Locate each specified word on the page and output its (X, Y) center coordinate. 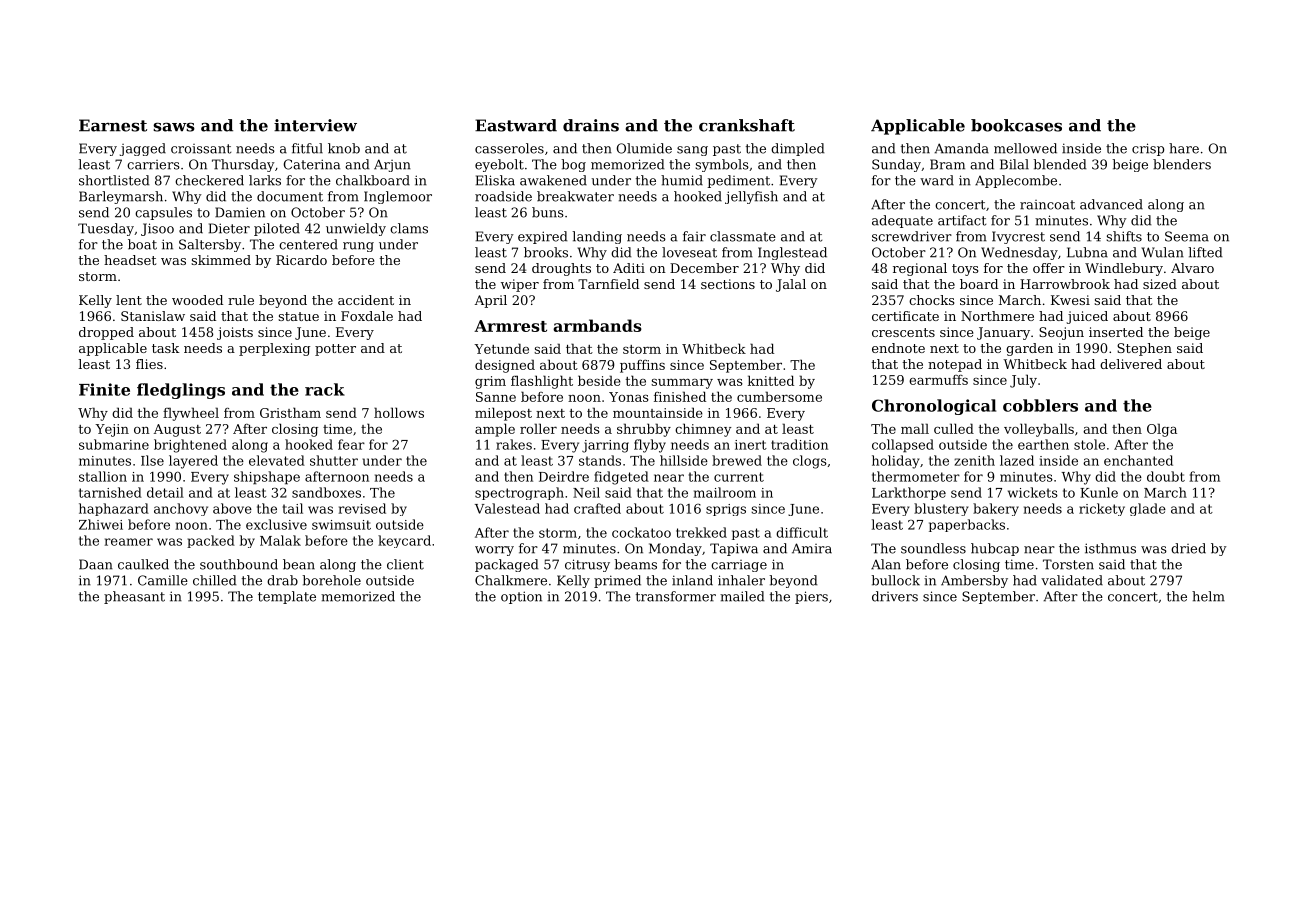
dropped (106, 333)
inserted (1116, 332)
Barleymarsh (121, 197)
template (287, 597)
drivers (895, 596)
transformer (676, 596)
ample (495, 430)
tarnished (110, 492)
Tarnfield (608, 284)
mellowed (1025, 148)
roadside (503, 196)
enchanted (1138, 460)
